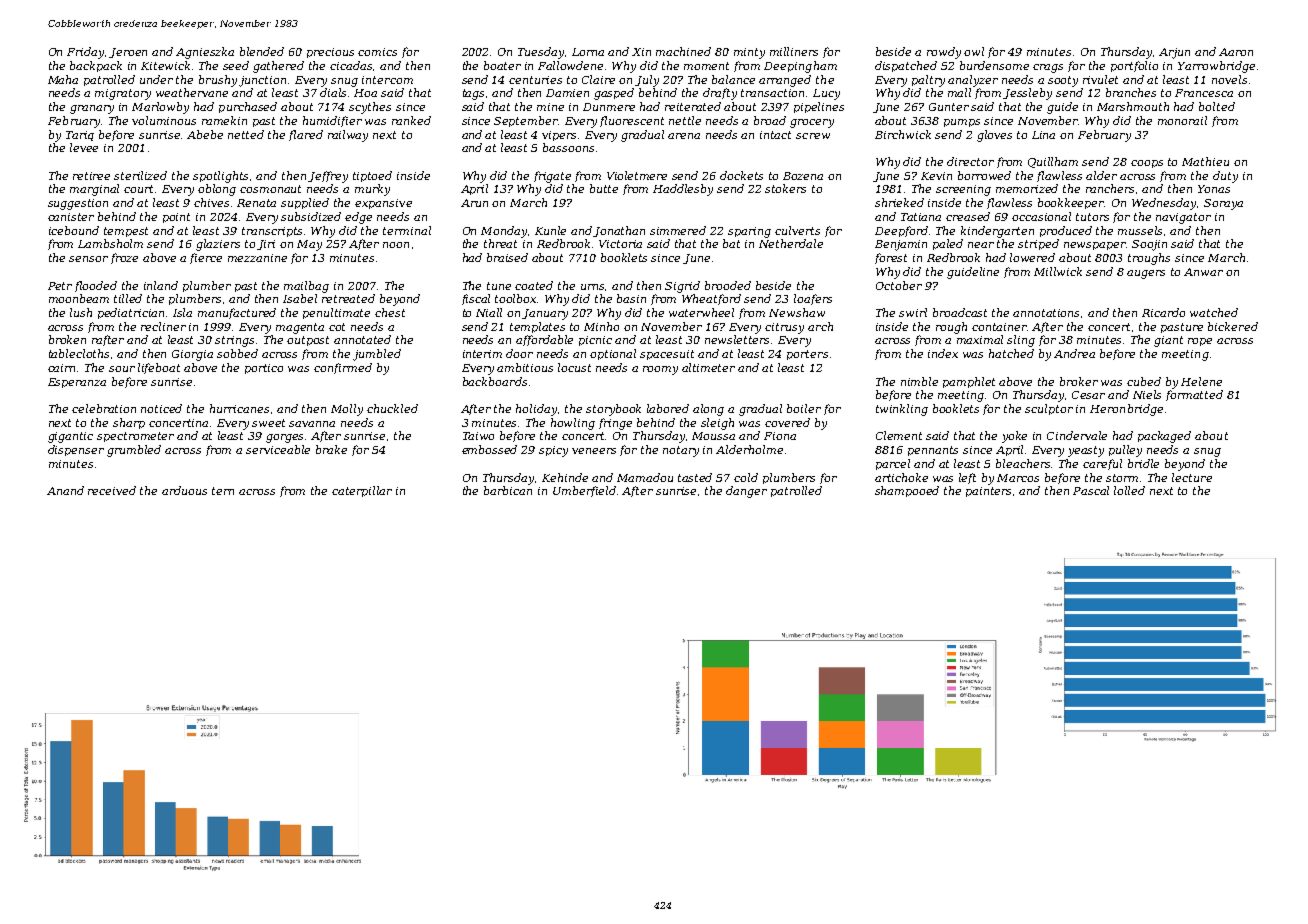 The width and height of the screenshot is (1308, 924). What do you see at coordinates (278, 449) in the screenshot?
I see `serviceable` at bounding box center [278, 449].
